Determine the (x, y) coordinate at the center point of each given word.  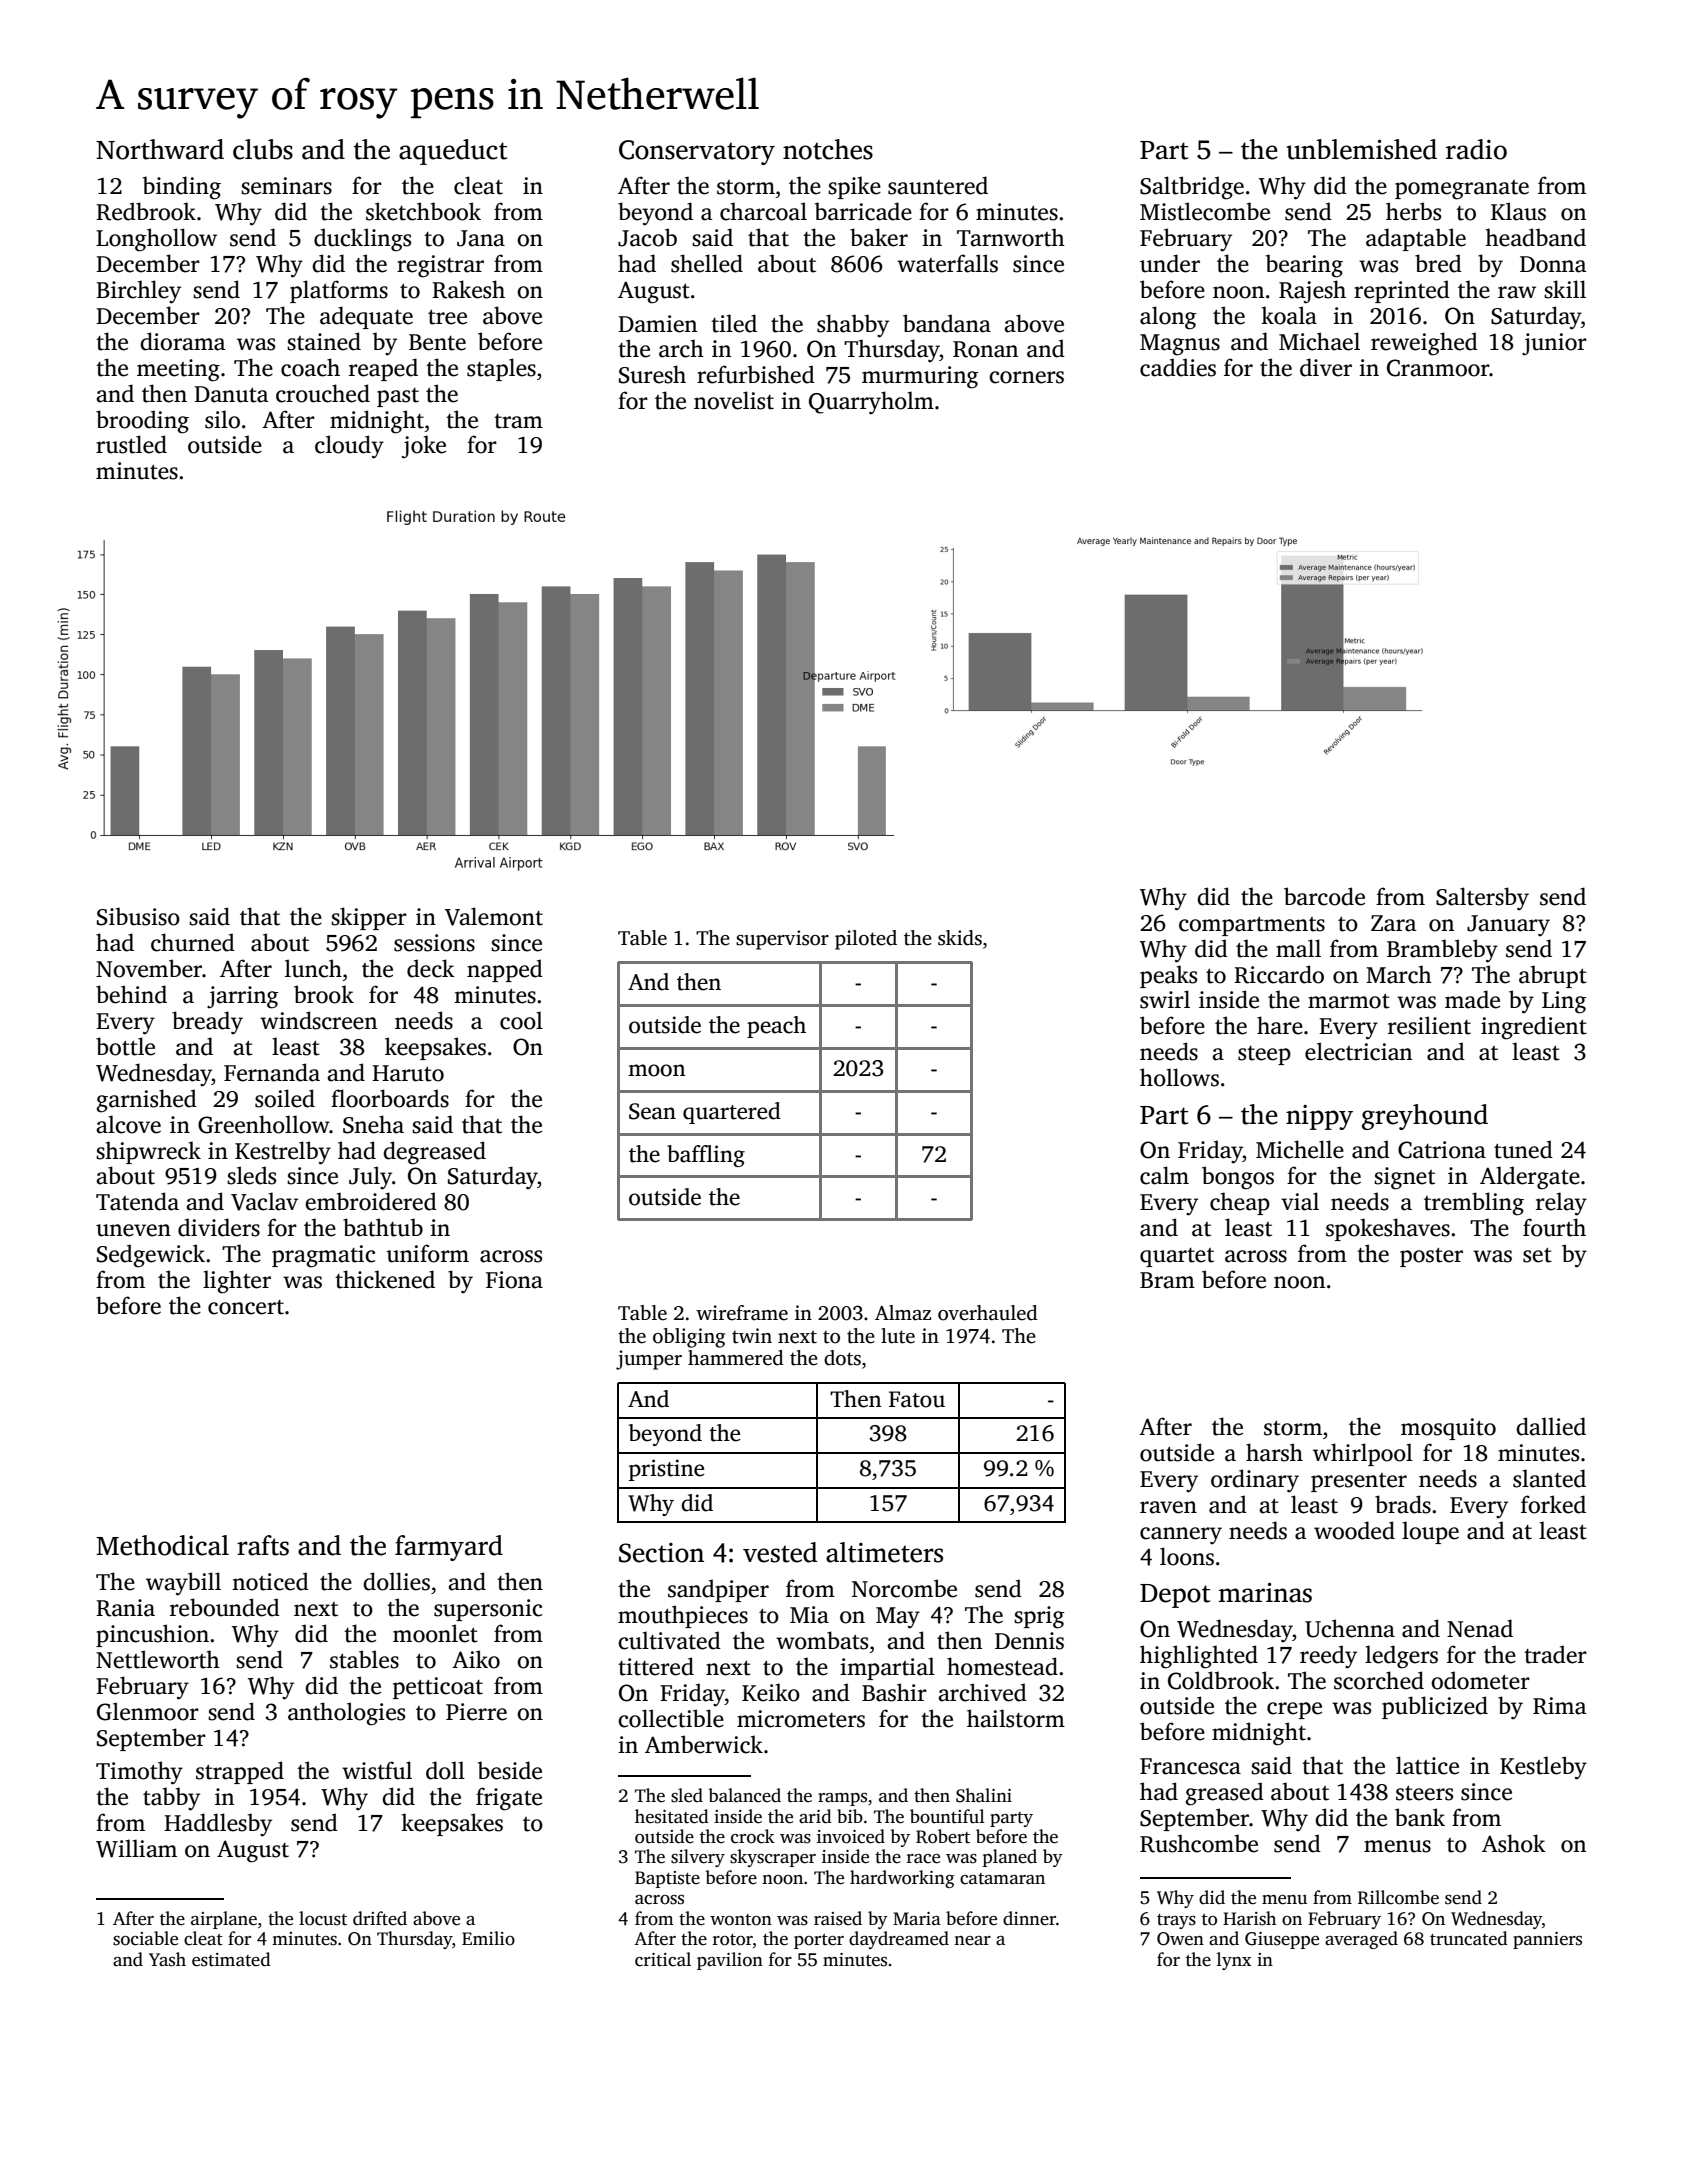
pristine (666, 1470)
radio (1476, 149)
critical (663, 1959)
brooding (142, 422)
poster (1431, 1257)
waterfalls (947, 263)
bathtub (383, 1227)
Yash (167, 1959)
